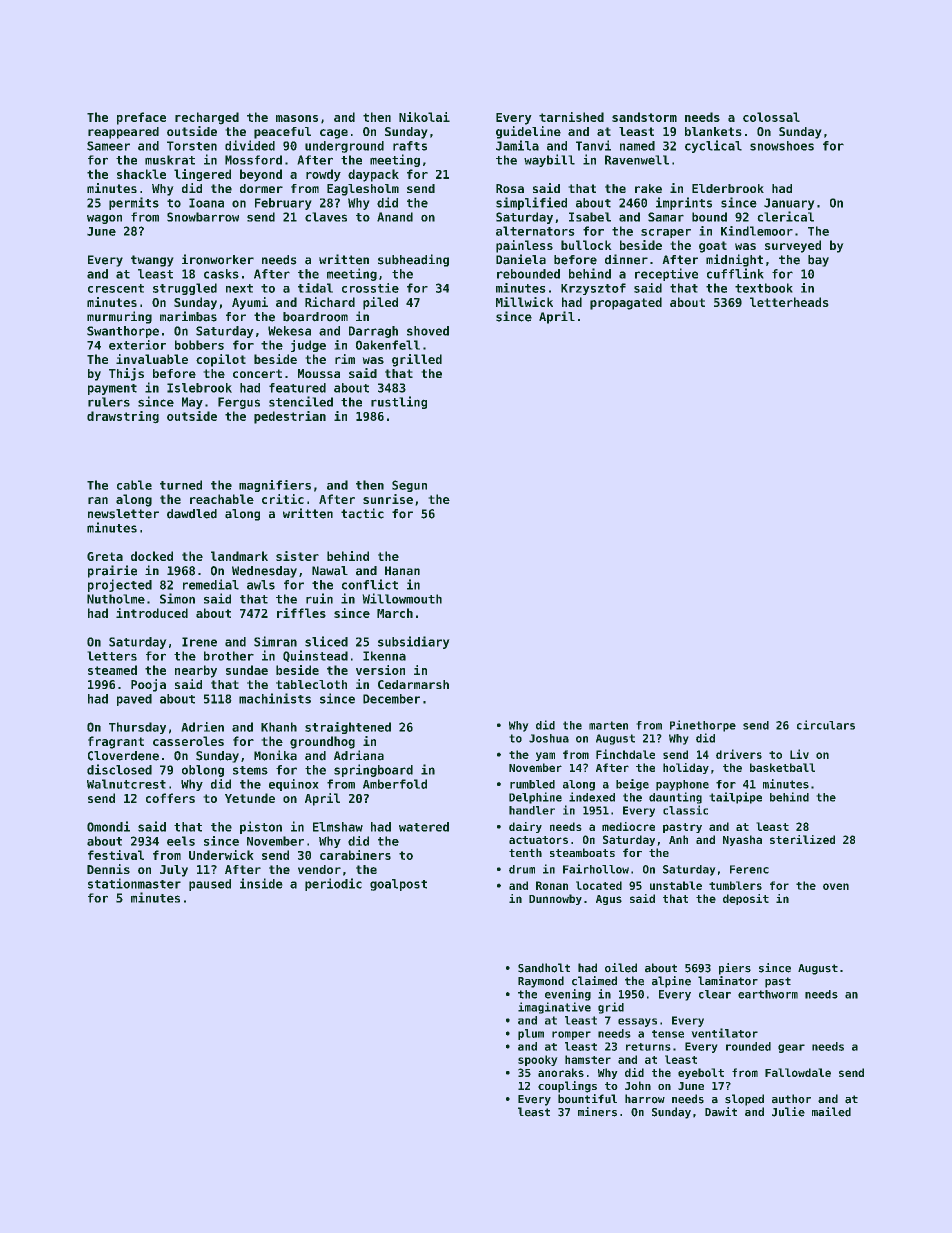 The image size is (952, 1233). What do you see at coordinates (721, 1112) in the screenshot?
I see `Dawit` at bounding box center [721, 1112].
